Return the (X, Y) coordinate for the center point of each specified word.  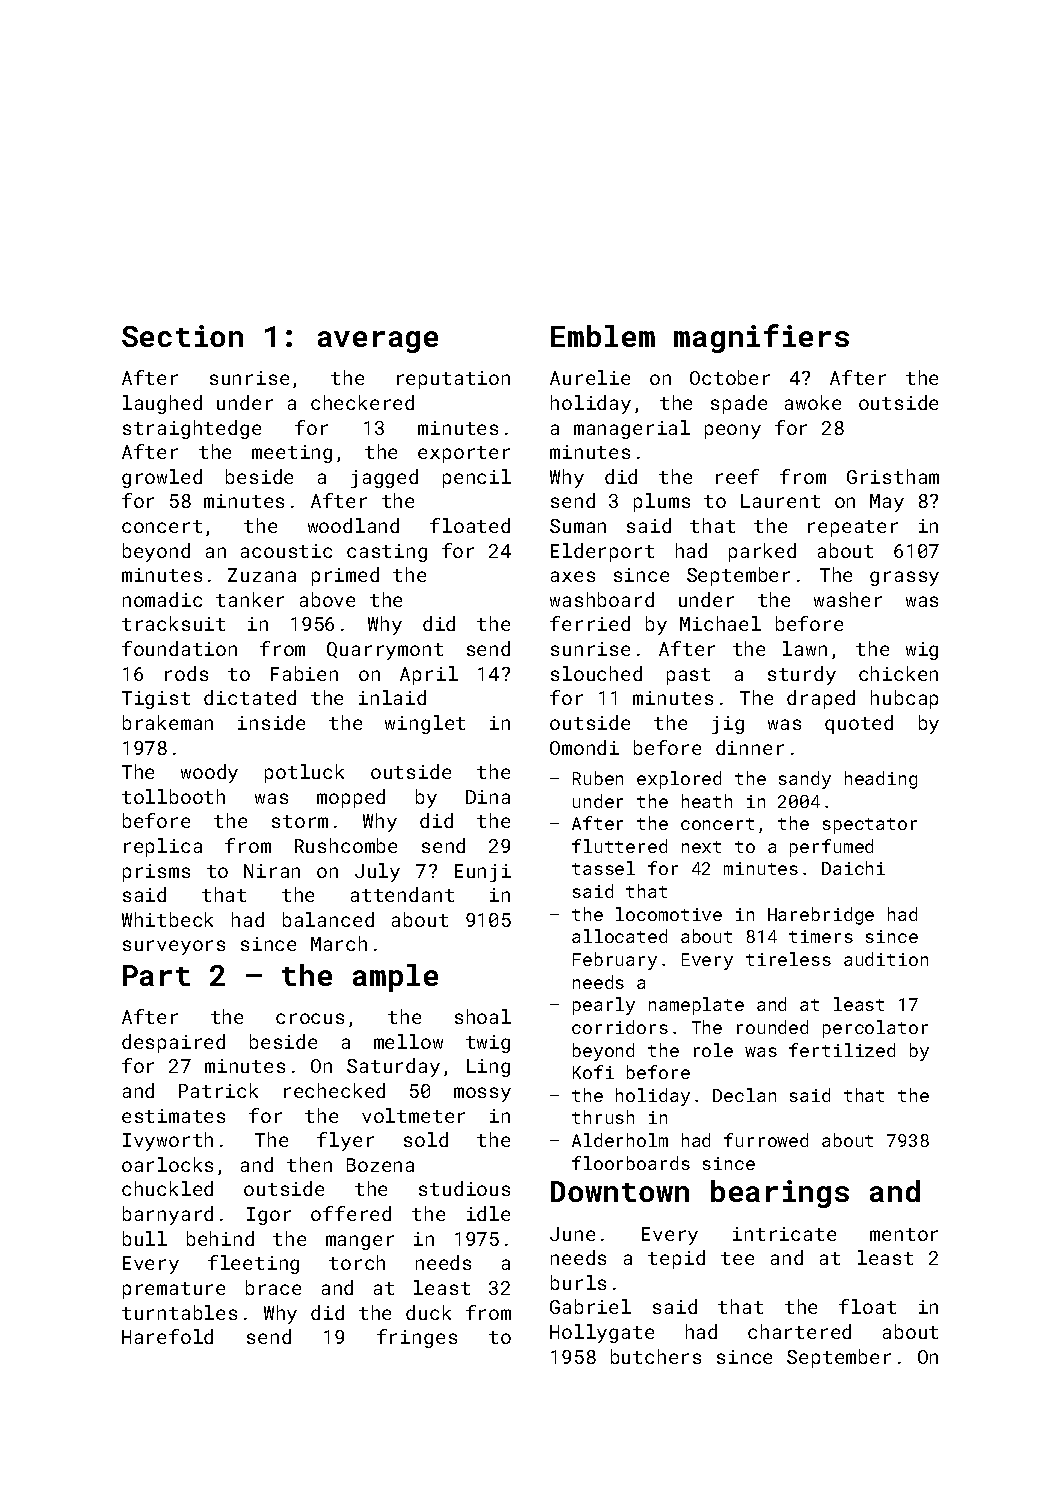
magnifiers (761, 338)
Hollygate (602, 1333)
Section (182, 336)
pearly (604, 1006)
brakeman (168, 722)
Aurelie (590, 377)
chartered (799, 1331)
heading (881, 780)
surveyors (174, 947)
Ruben (598, 778)
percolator (875, 1029)
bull (145, 1238)
